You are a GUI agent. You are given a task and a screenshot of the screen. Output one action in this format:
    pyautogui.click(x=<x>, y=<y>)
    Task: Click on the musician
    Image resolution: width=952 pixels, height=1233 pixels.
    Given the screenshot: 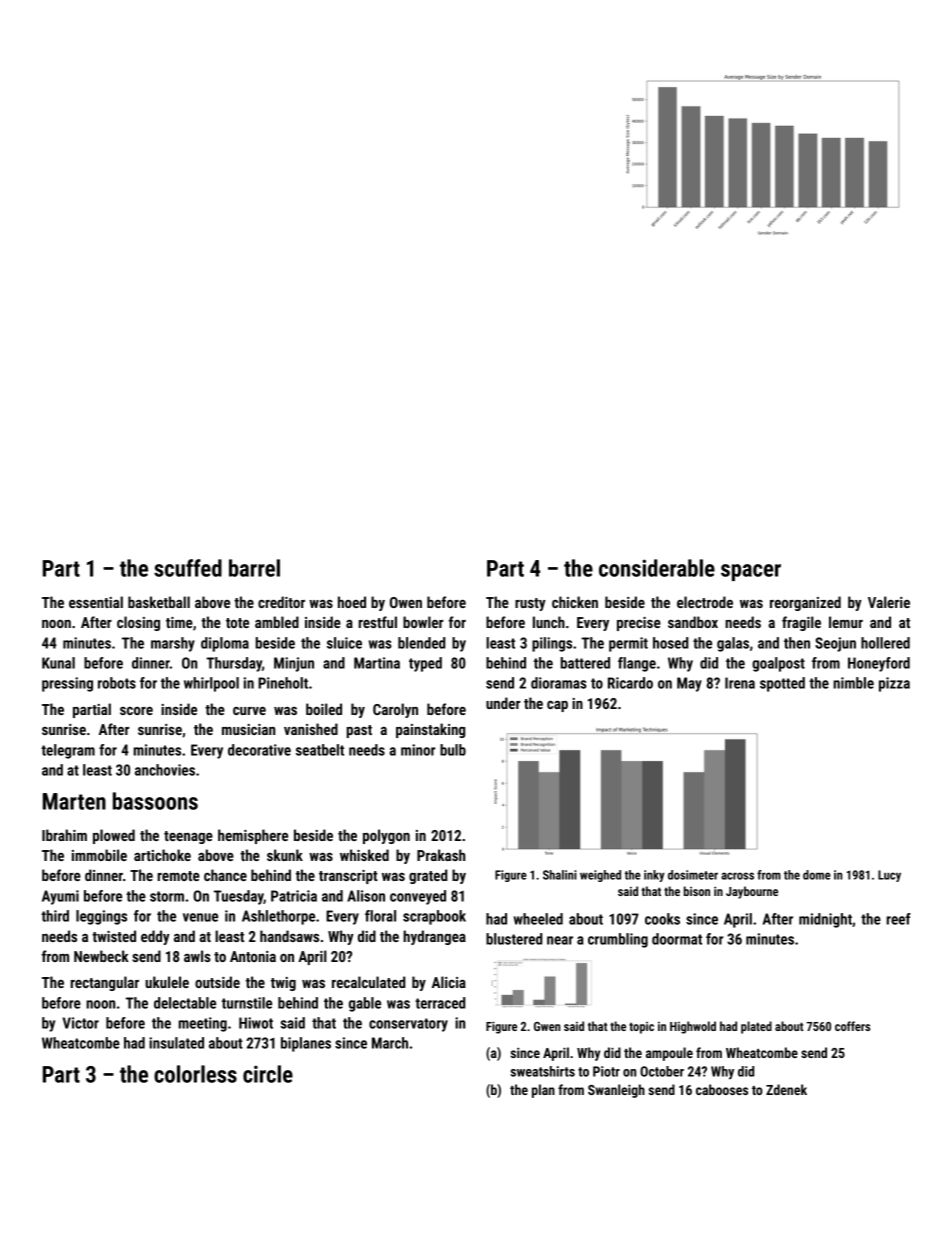 What is the action you would take?
    pyautogui.click(x=248, y=729)
